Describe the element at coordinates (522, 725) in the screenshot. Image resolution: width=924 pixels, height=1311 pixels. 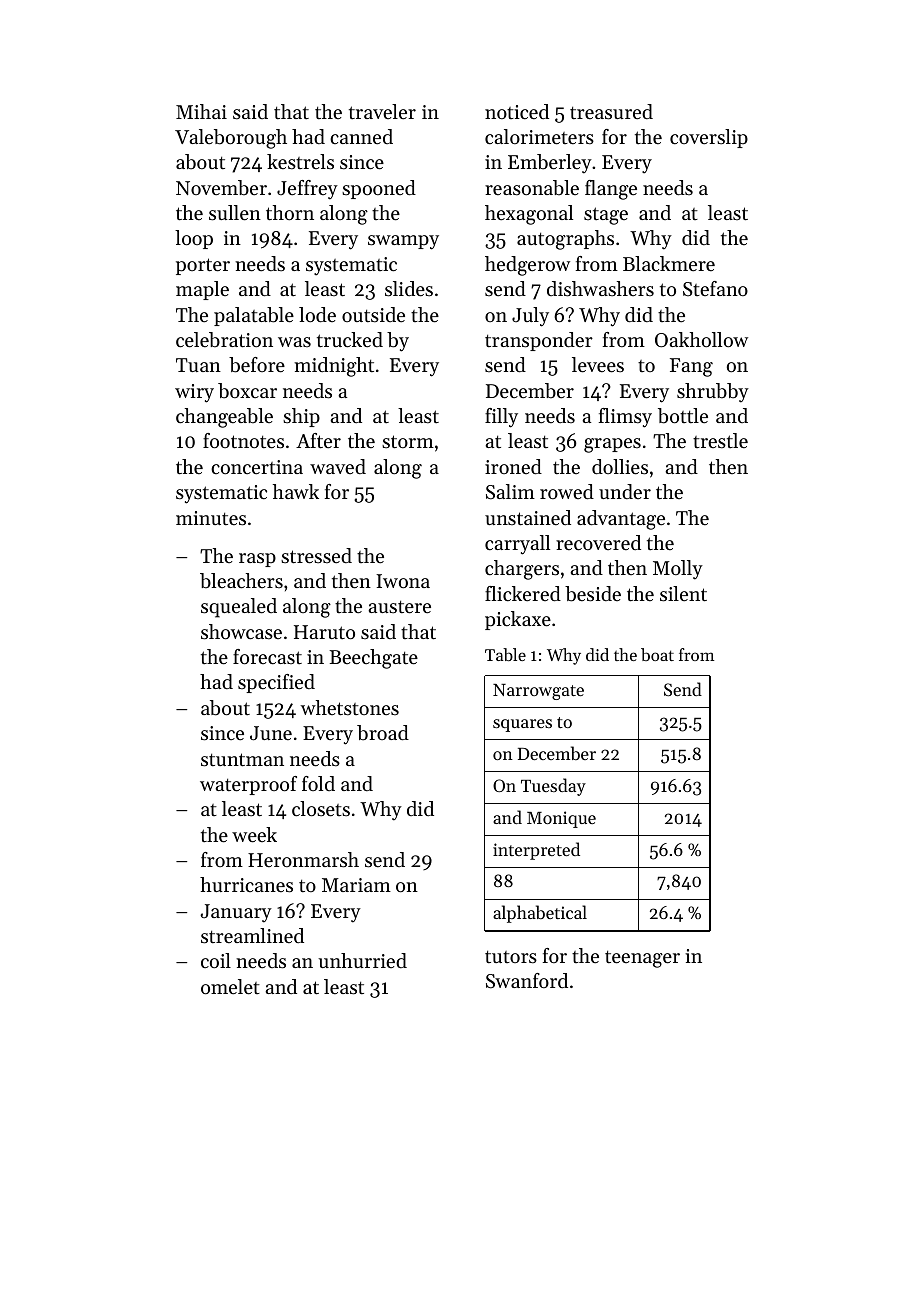
I see `squares` at that location.
